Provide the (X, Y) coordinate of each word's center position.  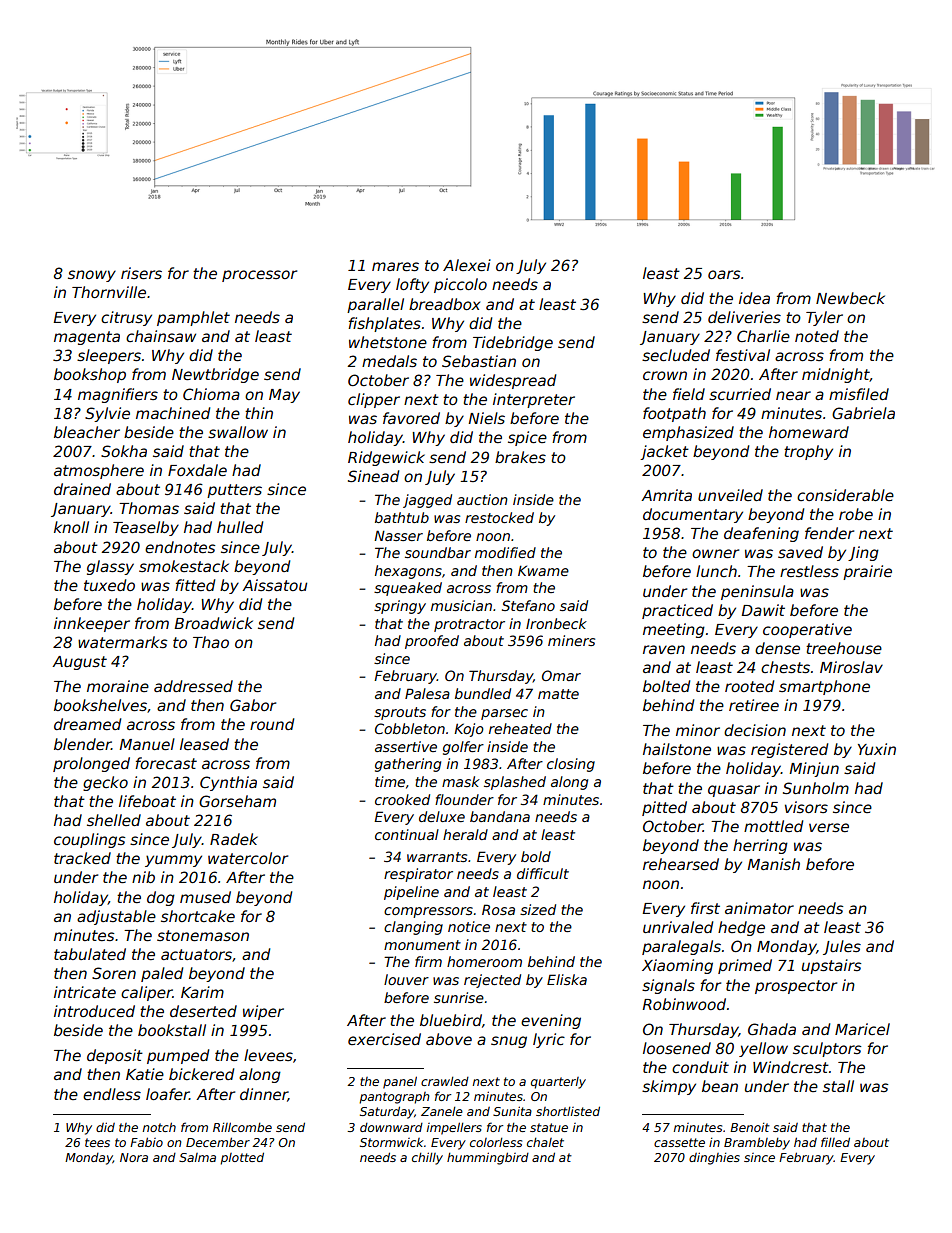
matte (558, 694)
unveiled (730, 495)
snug (509, 1042)
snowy (92, 276)
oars (724, 274)
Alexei (467, 265)
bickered (201, 1074)
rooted (749, 686)
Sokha (124, 451)
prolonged (91, 764)
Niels (486, 418)
